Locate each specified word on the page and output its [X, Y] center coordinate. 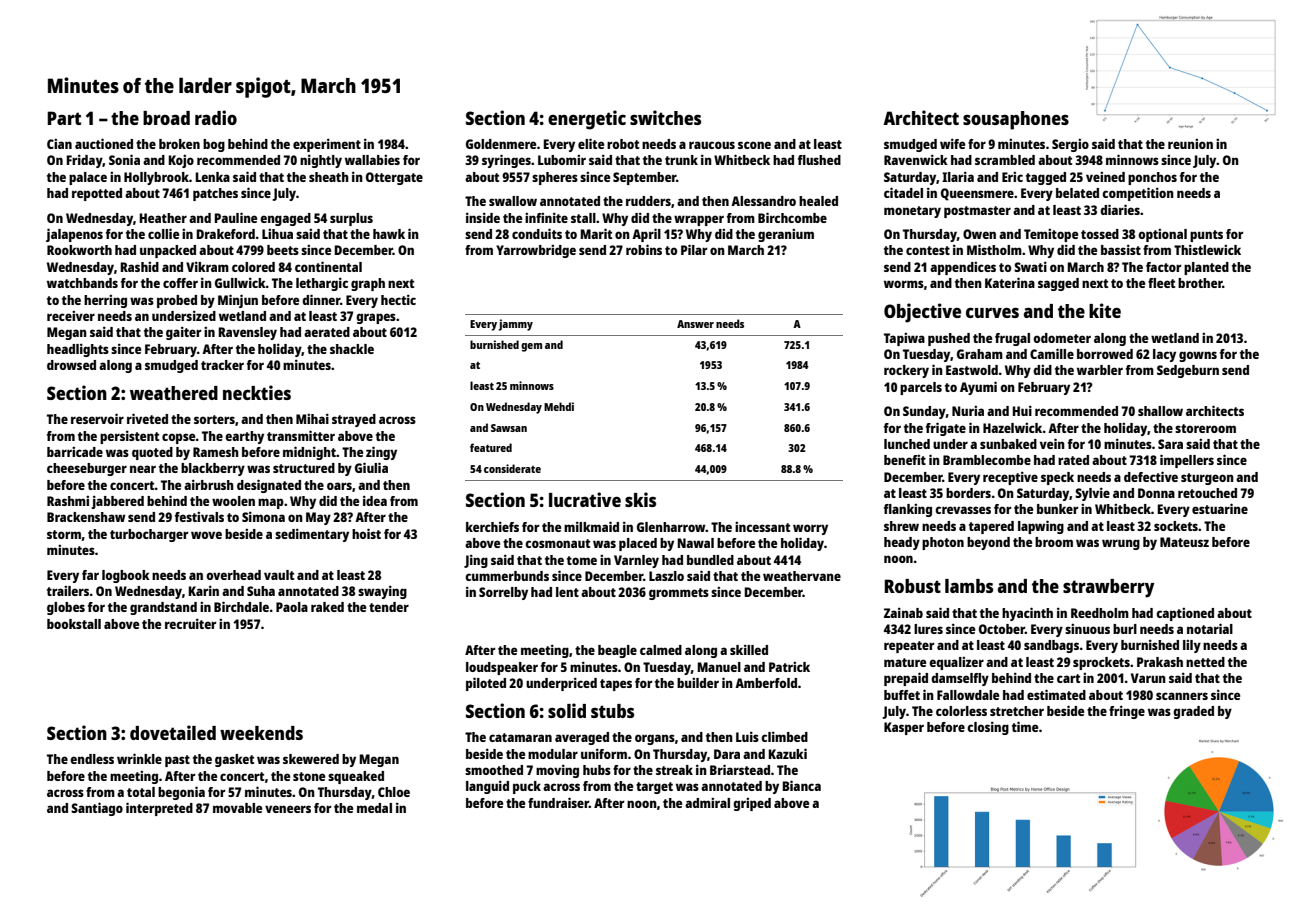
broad [166, 118]
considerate [512, 468]
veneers [288, 809]
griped [752, 804]
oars [339, 486]
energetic [587, 120]
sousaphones [1016, 120]
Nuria [968, 411]
